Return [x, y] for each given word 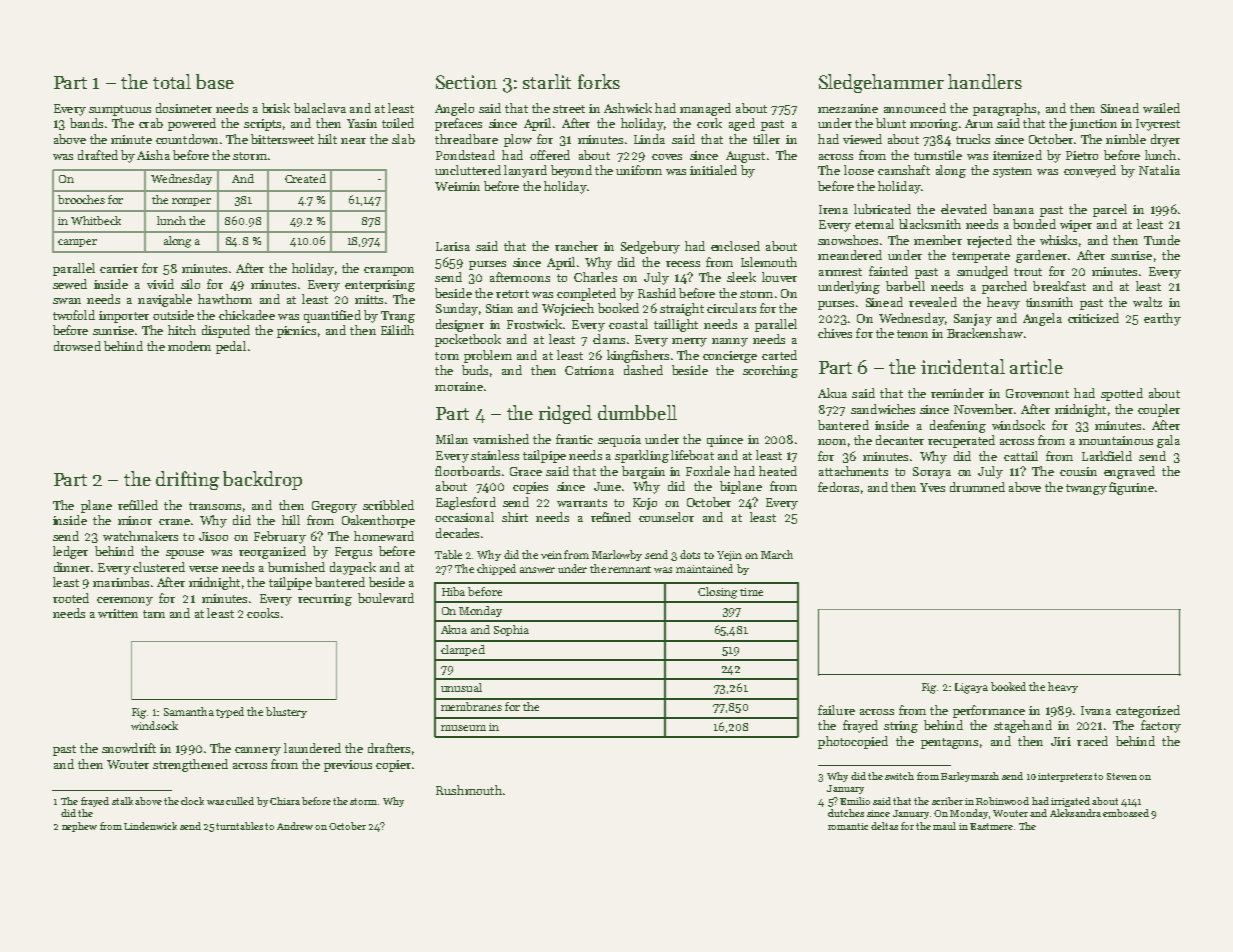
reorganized [272, 552]
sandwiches [883, 409]
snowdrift [129, 748]
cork [709, 123]
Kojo [645, 504]
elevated [964, 209]
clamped [463, 650]
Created [305, 178]
